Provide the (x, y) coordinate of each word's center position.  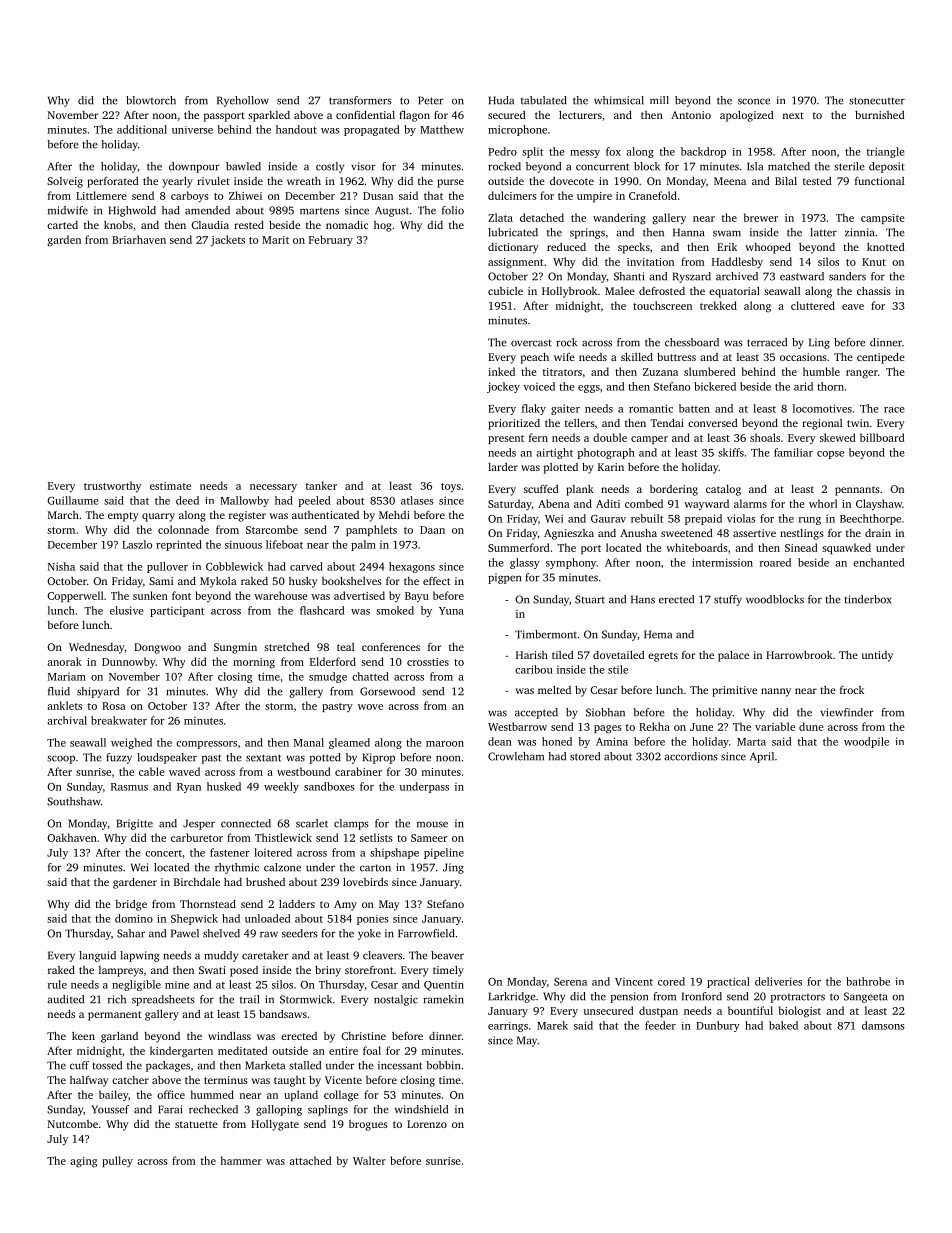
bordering (674, 490)
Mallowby (244, 501)
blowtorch (151, 100)
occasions (803, 357)
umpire (594, 197)
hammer (241, 1160)
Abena (553, 503)
